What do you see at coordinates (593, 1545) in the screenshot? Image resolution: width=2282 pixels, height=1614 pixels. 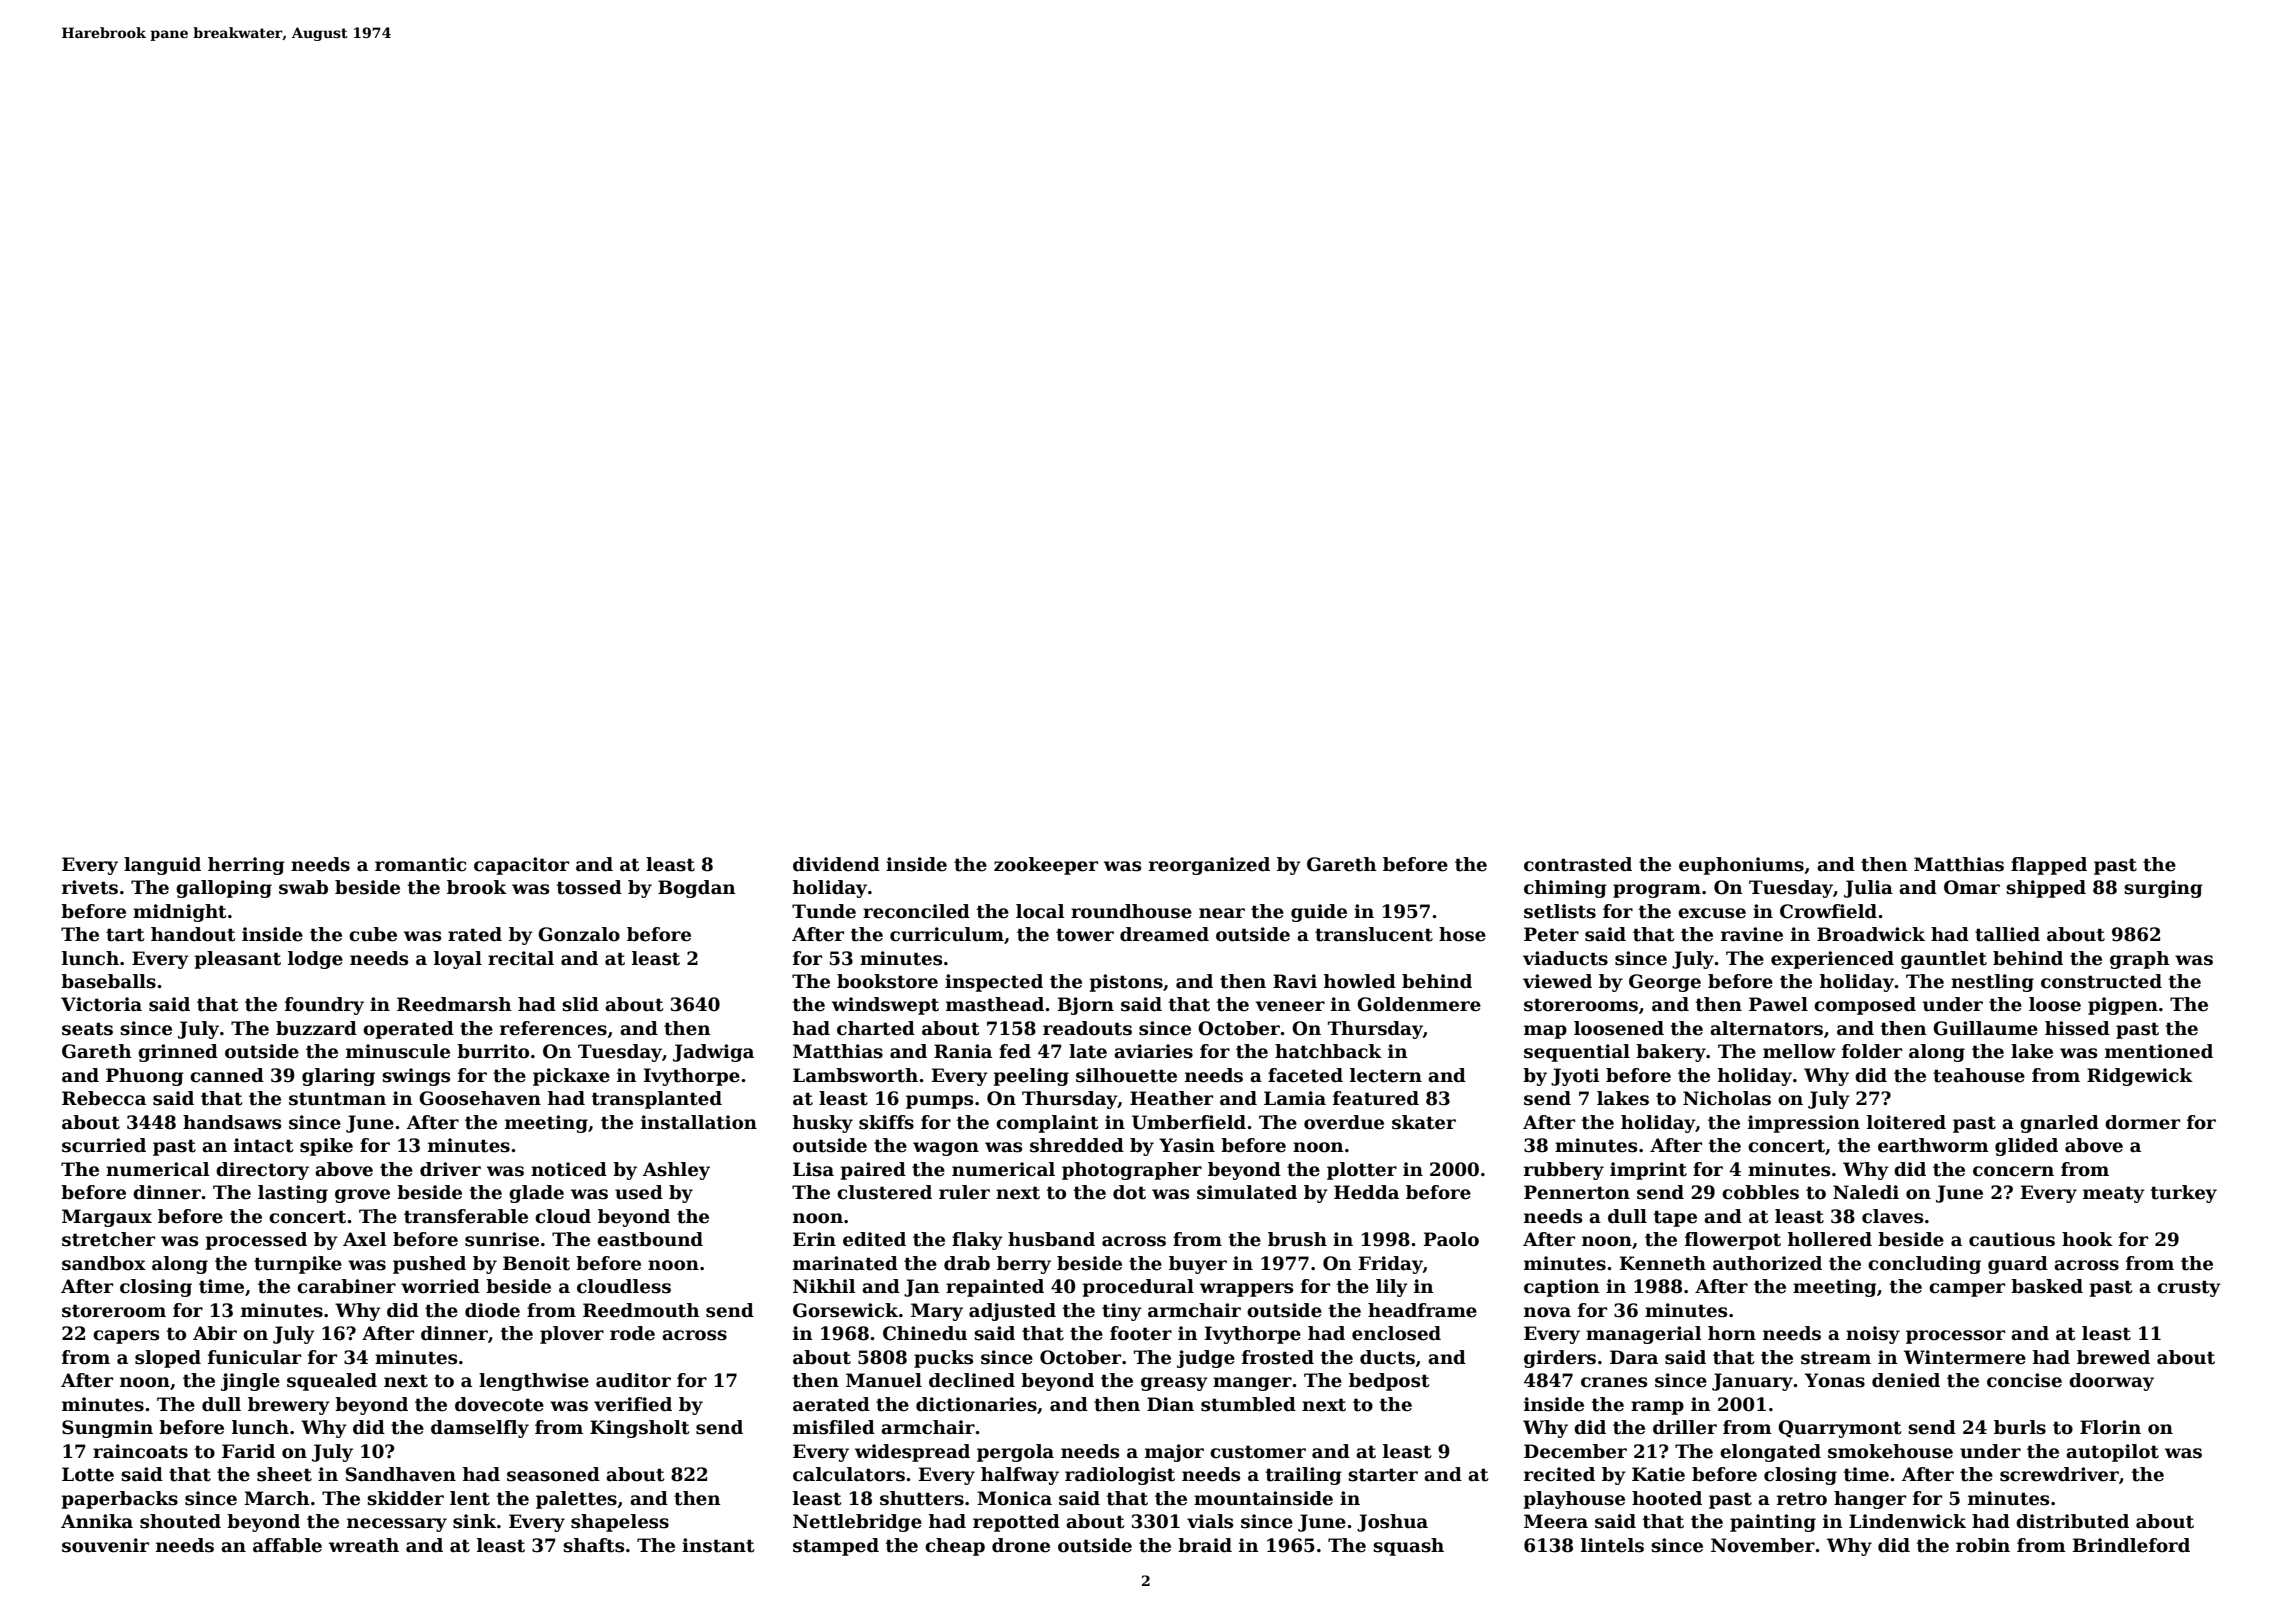 I see `shafts` at bounding box center [593, 1545].
